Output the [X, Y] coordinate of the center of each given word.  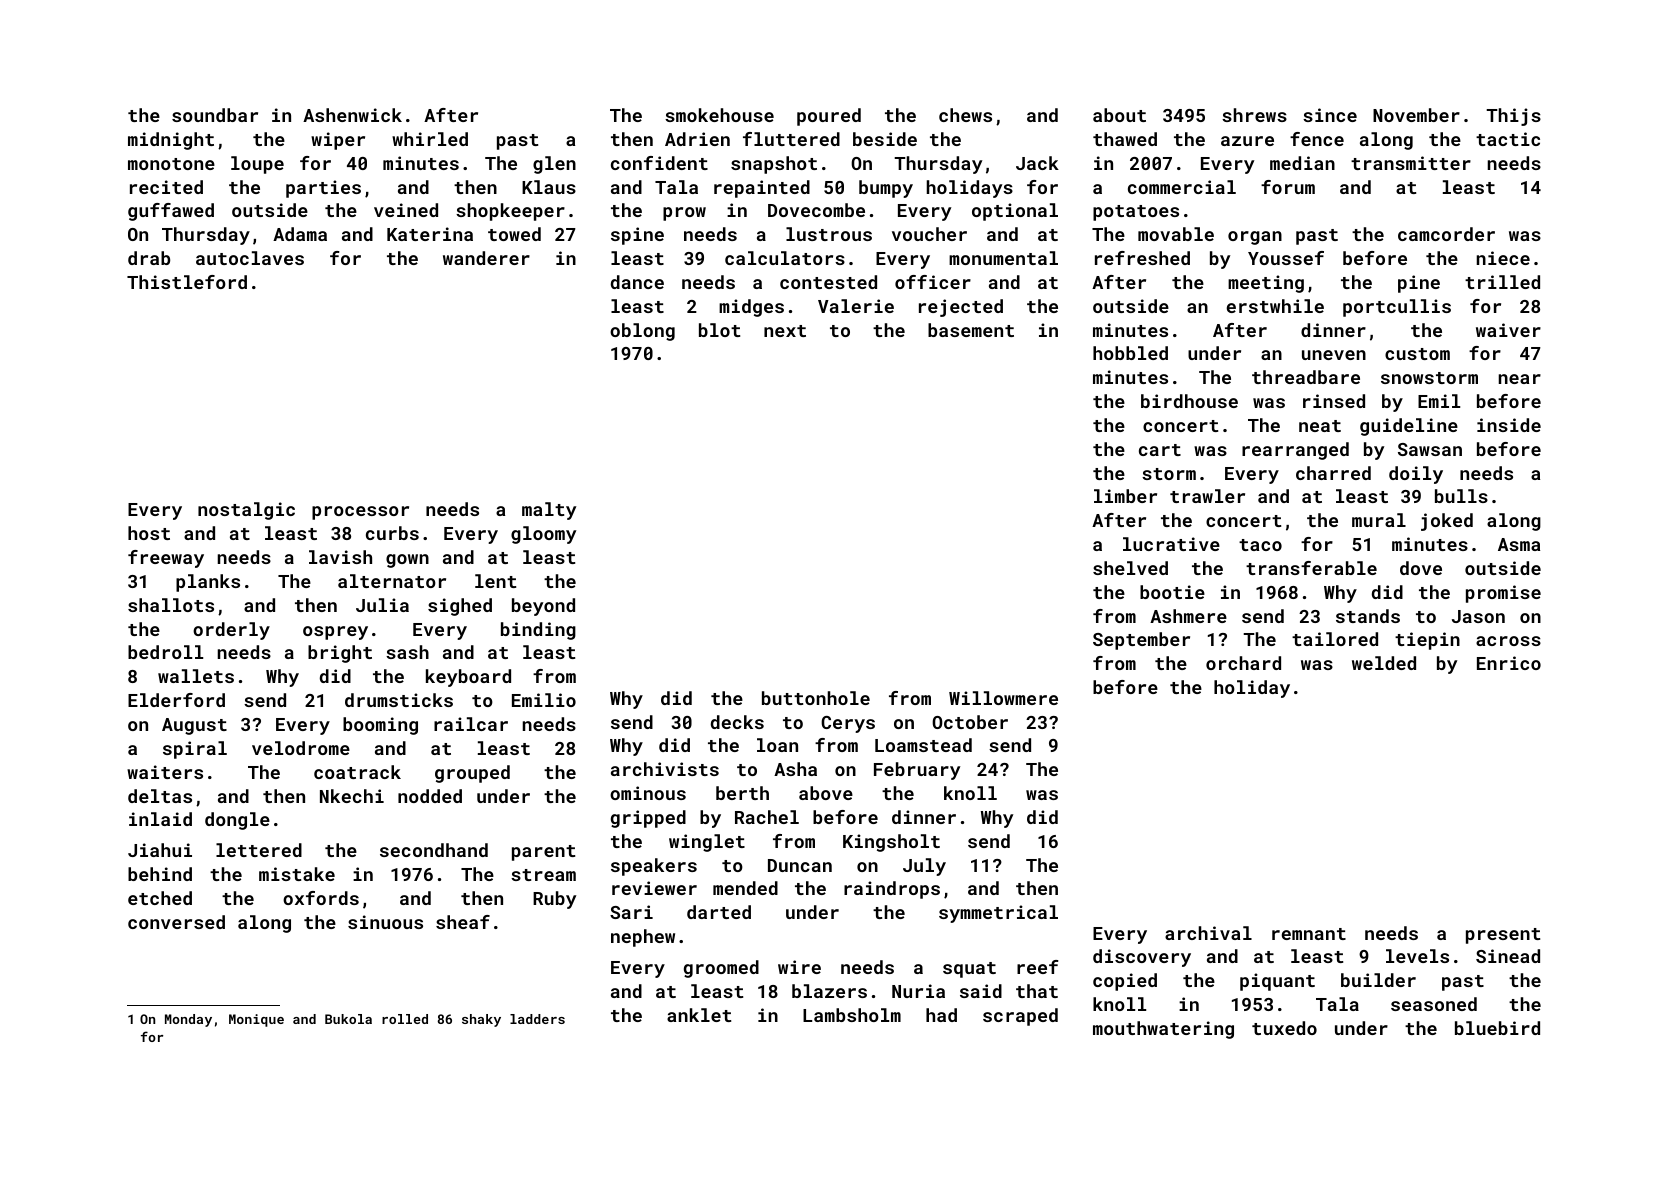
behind [160, 874]
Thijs [1513, 117]
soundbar [215, 115]
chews [965, 115]
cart [1160, 450]
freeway [166, 559]
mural [1379, 520]
